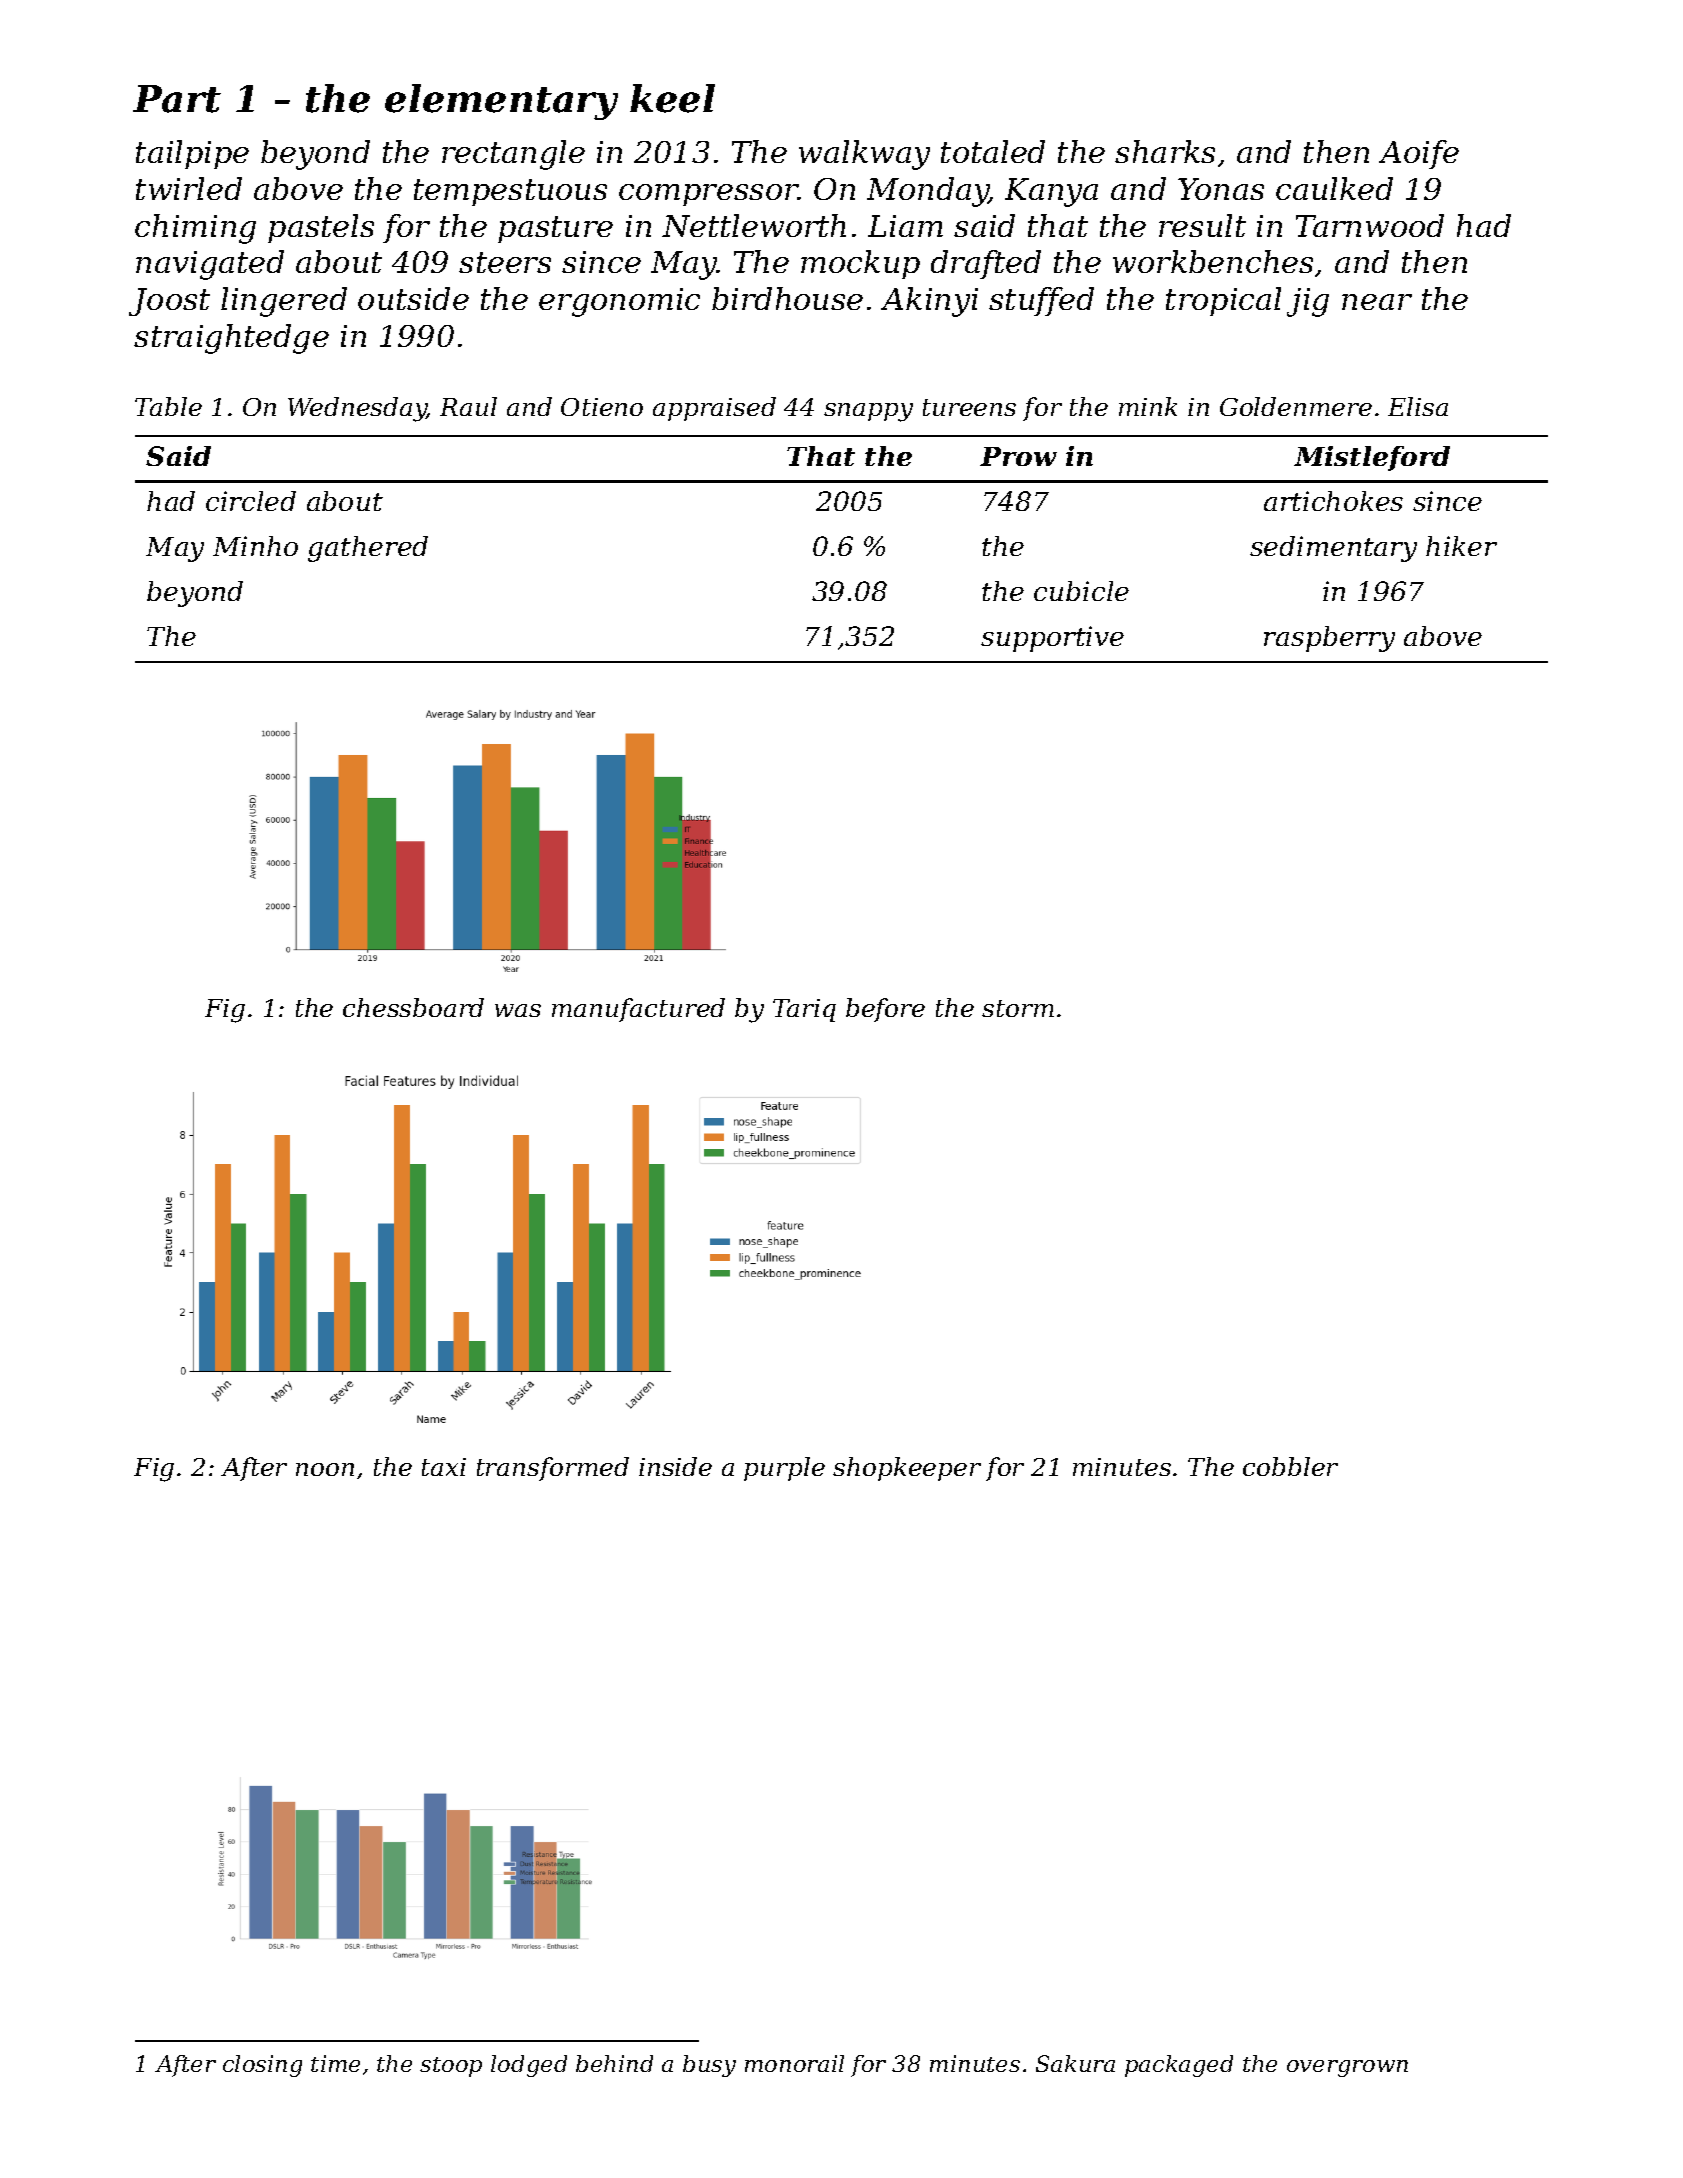 The width and height of the page is (1683, 2178). What do you see at coordinates (262, 2066) in the page?
I see `closing` at bounding box center [262, 2066].
